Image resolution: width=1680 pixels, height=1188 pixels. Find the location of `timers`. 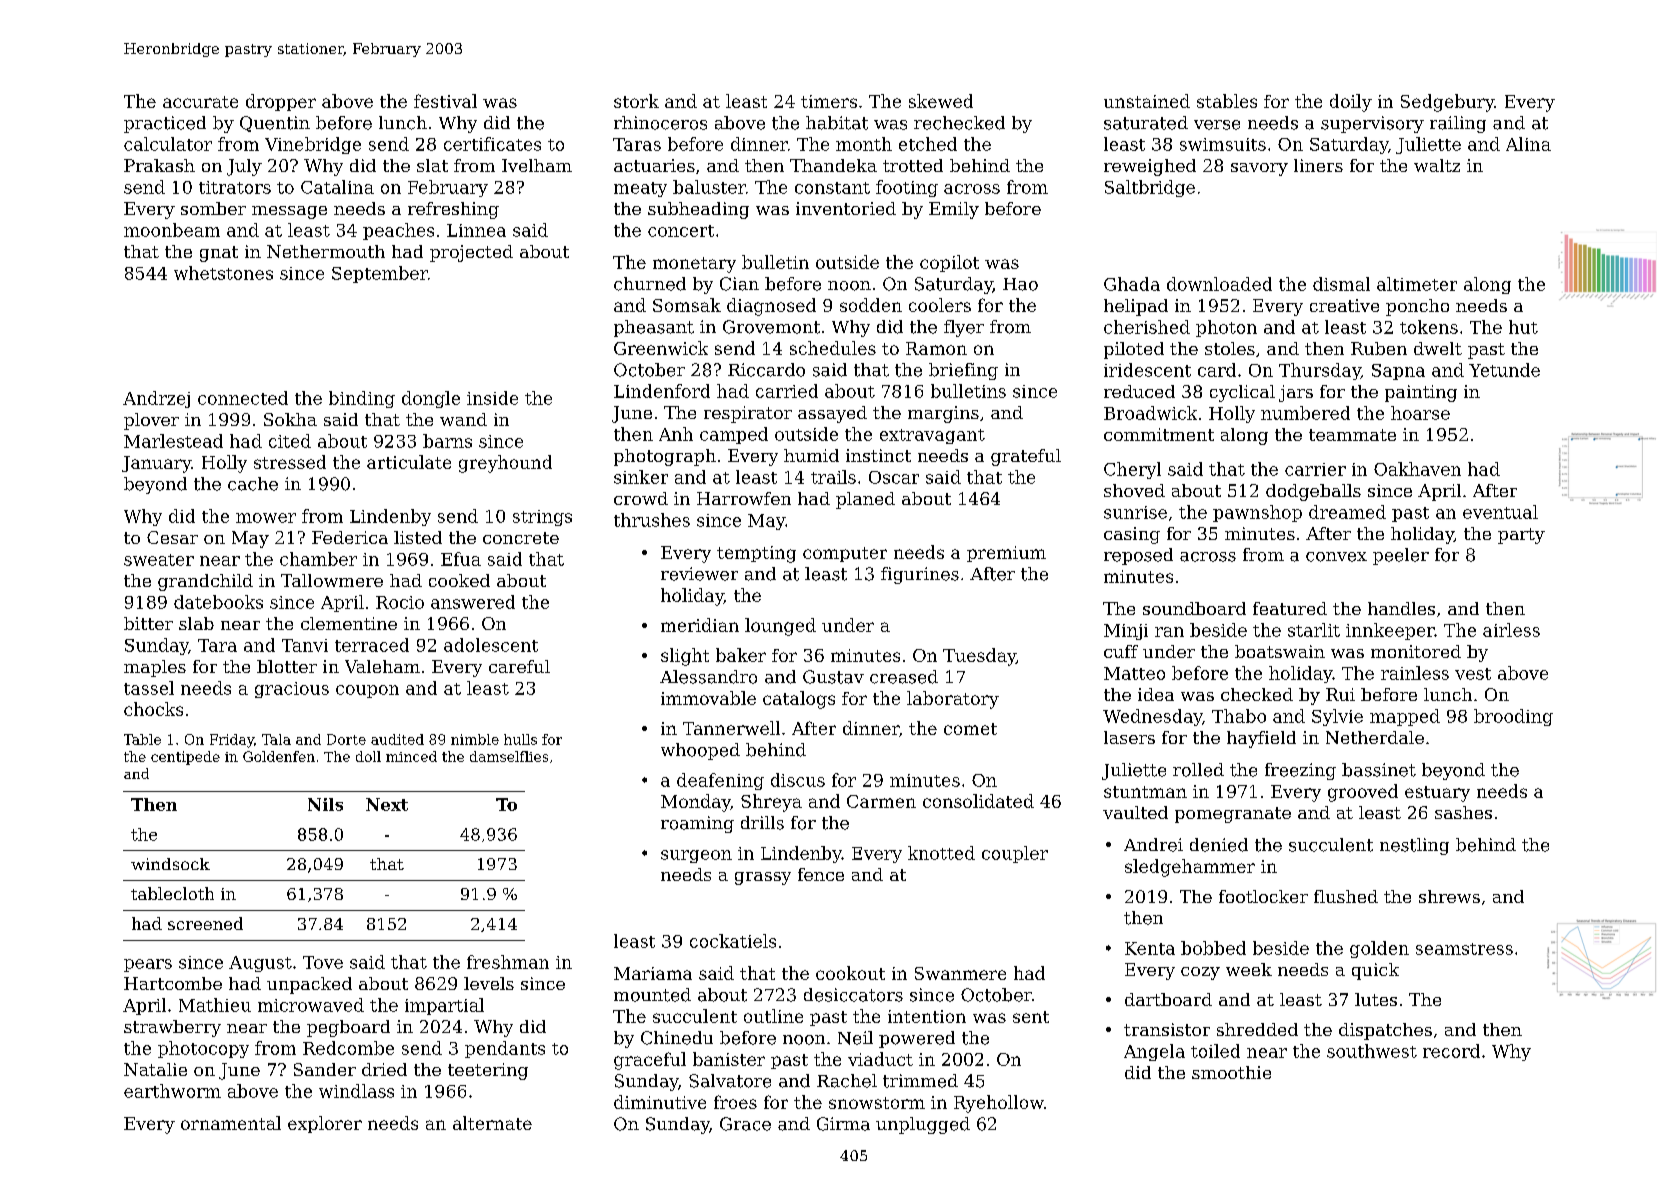

timers is located at coordinates (829, 101).
